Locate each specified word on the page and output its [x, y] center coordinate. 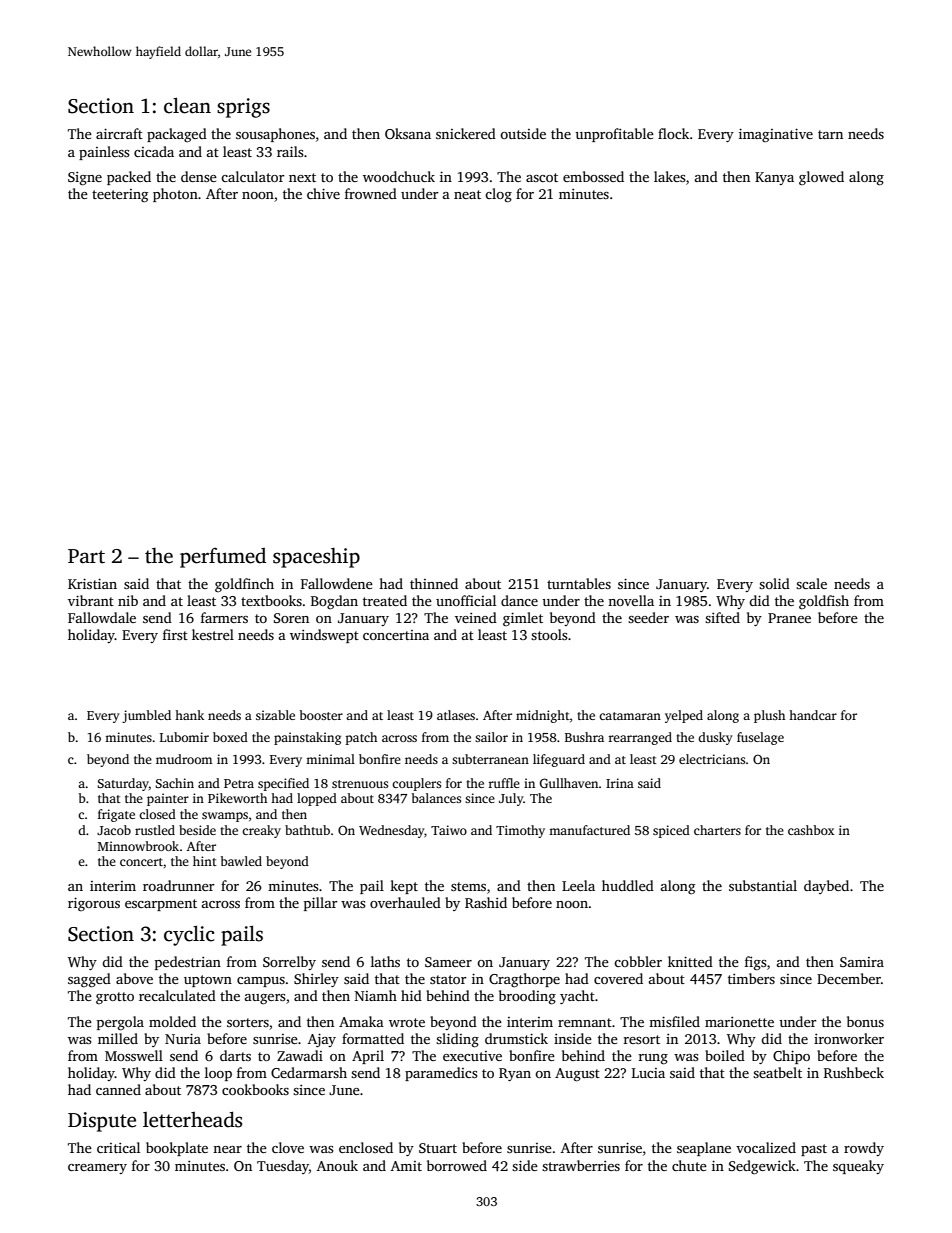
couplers [416, 784]
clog [498, 195]
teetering [120, 196]
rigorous [94, 904]
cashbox [811, 830]
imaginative [776, 135]
